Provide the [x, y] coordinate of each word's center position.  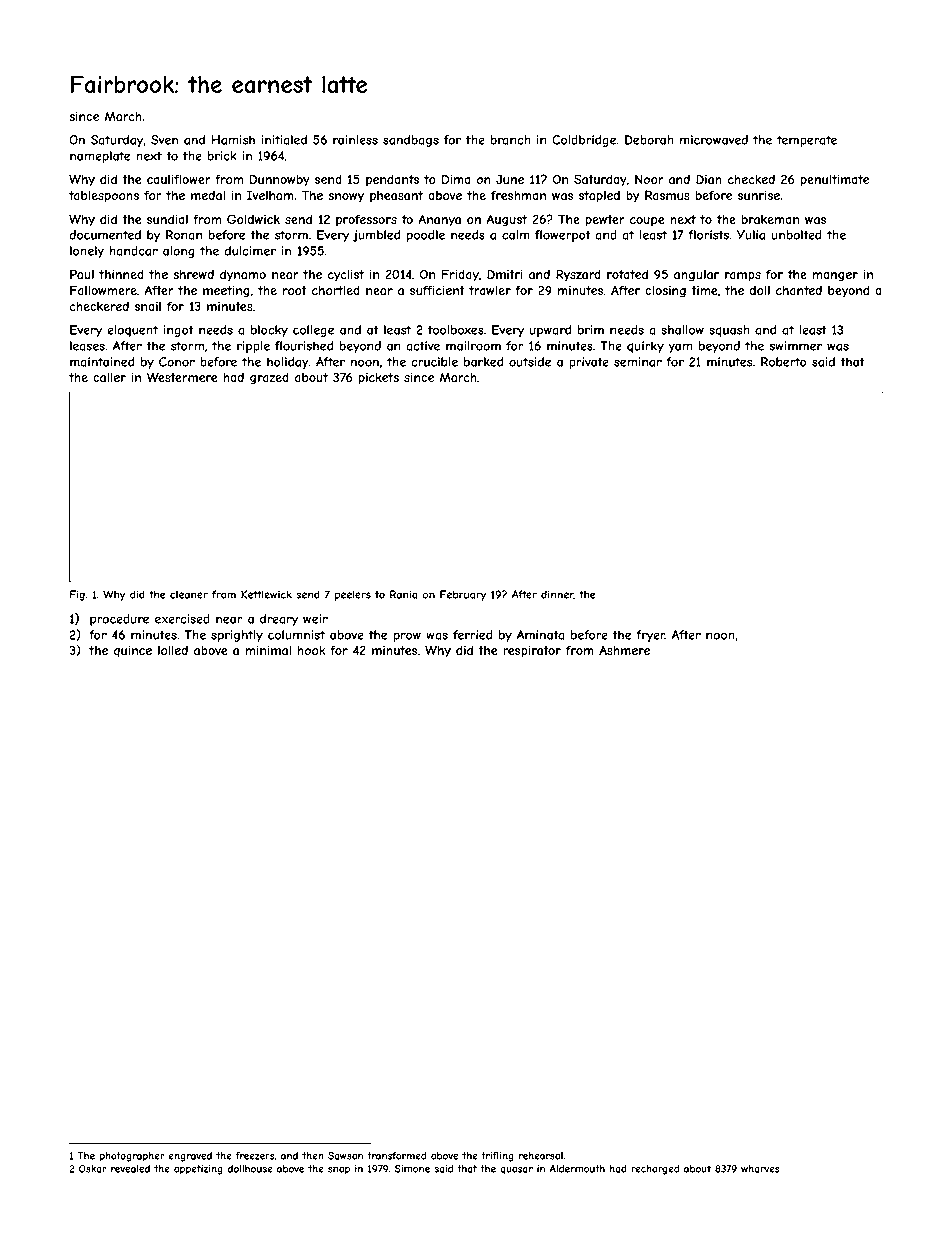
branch [511, 140]
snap [339, 1171]
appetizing [198, 1170]
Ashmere [624, 650]
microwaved [714, 140]
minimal [268, 650]
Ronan [184, 235]
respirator [532, 652]
